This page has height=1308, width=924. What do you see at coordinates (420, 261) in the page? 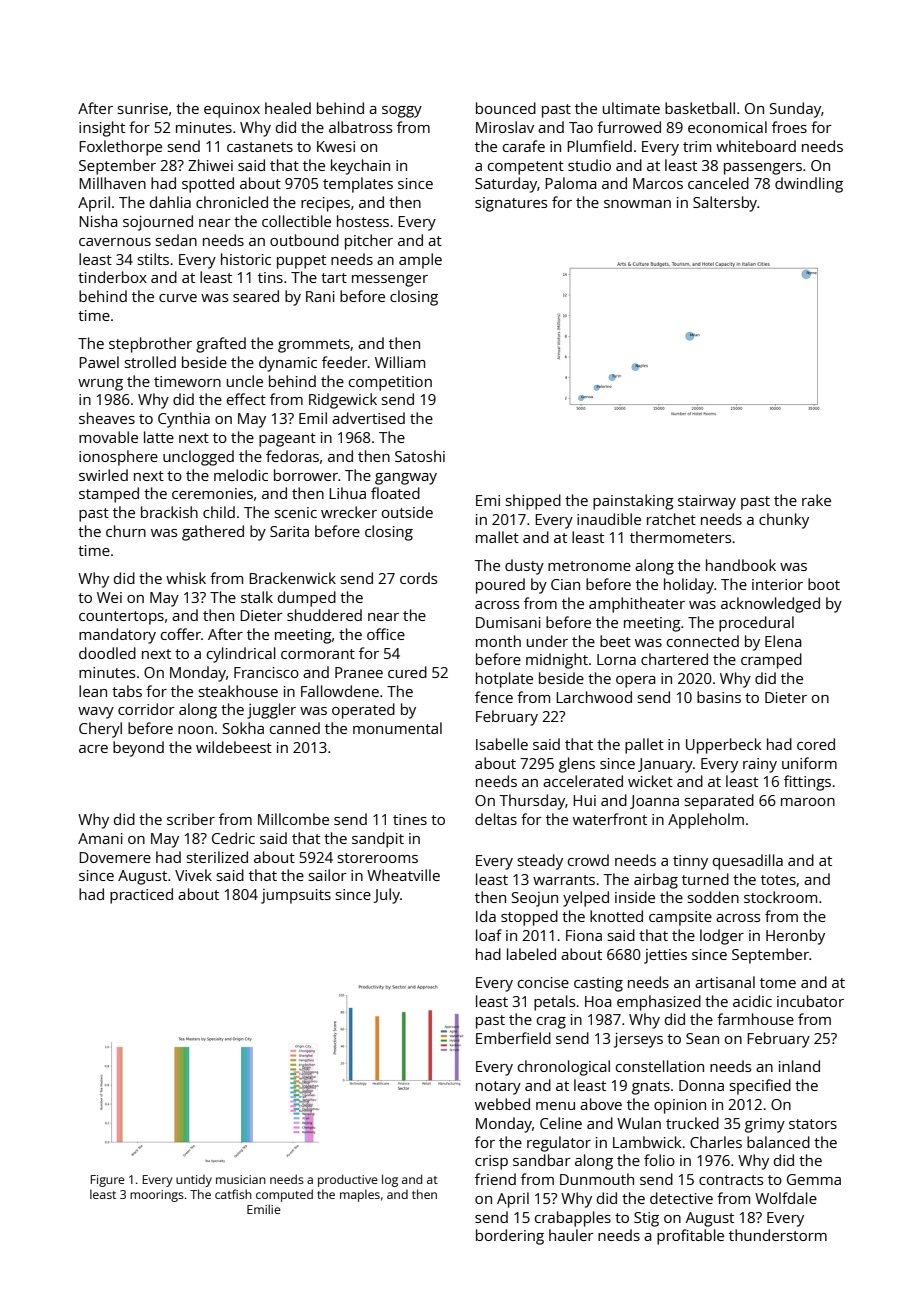
I see `ample` at bounding box center [420, 261].
